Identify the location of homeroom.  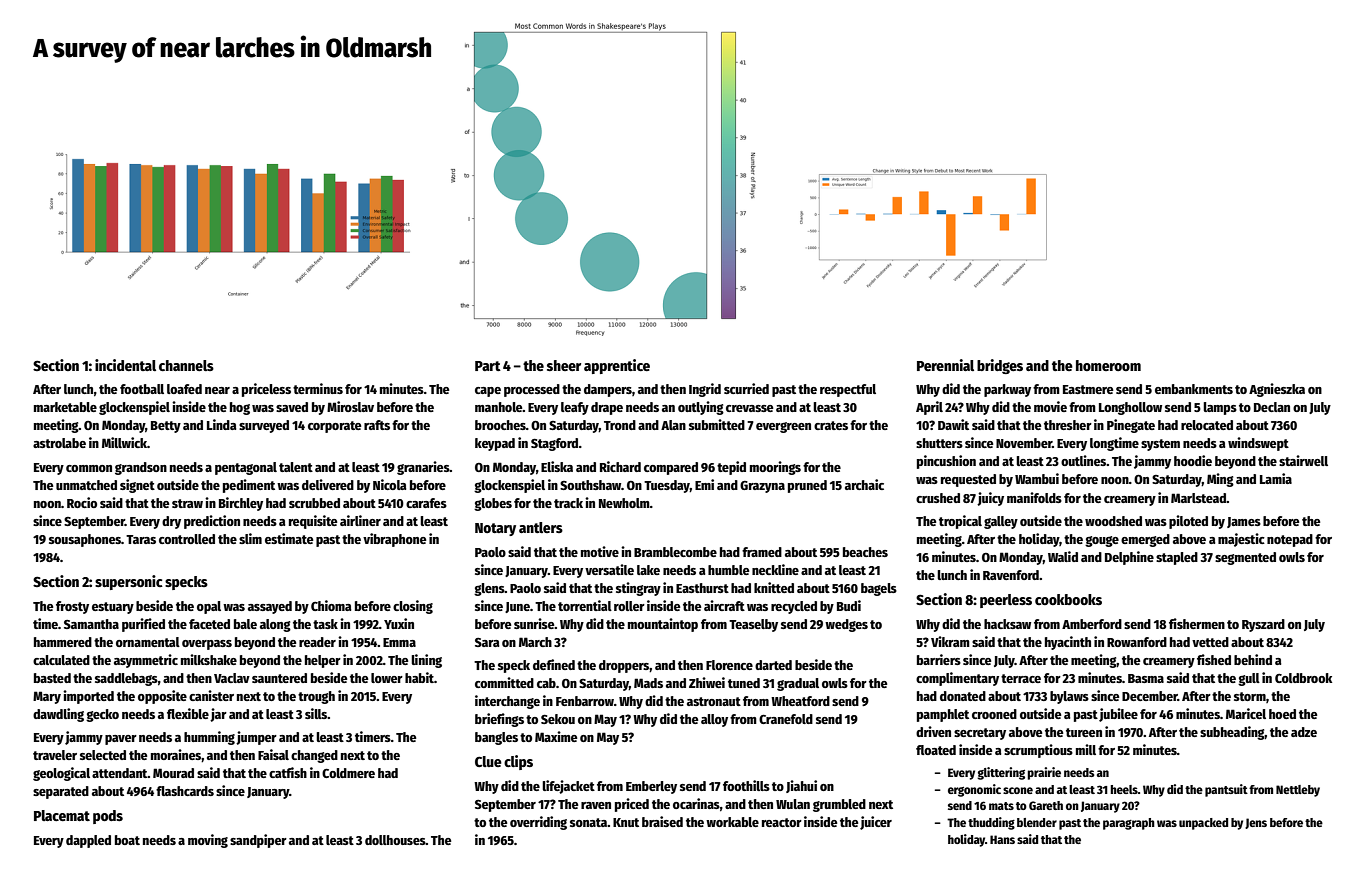
(1108, 365).
